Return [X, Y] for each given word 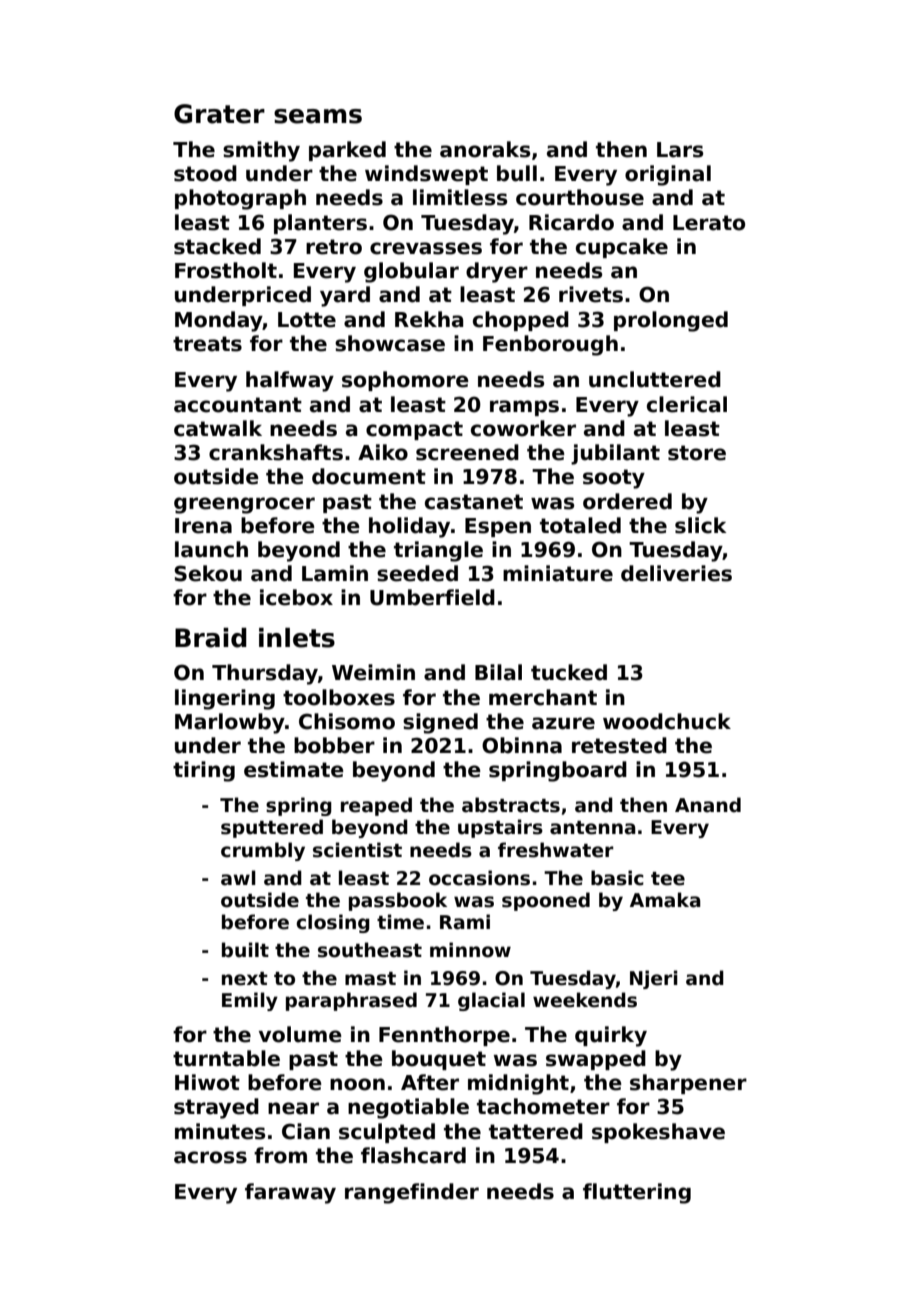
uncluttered [655, 379]
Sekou [208, 573]
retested [619, 745]
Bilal [498, 672]
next [245, 979]
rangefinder [412, 1193]
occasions [479, 878]
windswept [426, 175]
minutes [220, 1131]
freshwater [556, 850]
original [668, 175]
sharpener [688, 1084]
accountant [238, 405]
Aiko [383, 452]
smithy [261, 151]
